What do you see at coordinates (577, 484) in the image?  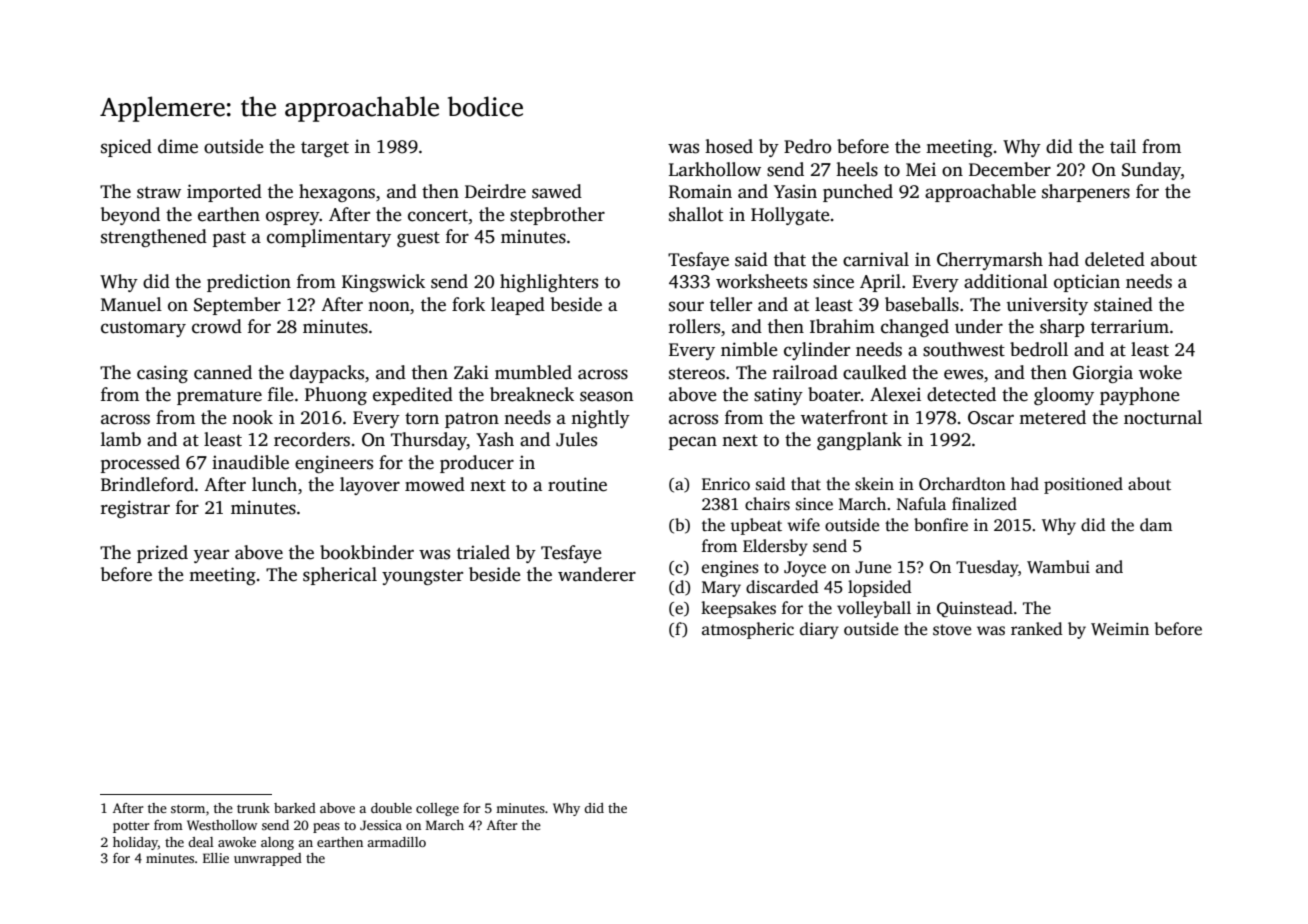 I see `routine` at bounding box center [577, 484].
